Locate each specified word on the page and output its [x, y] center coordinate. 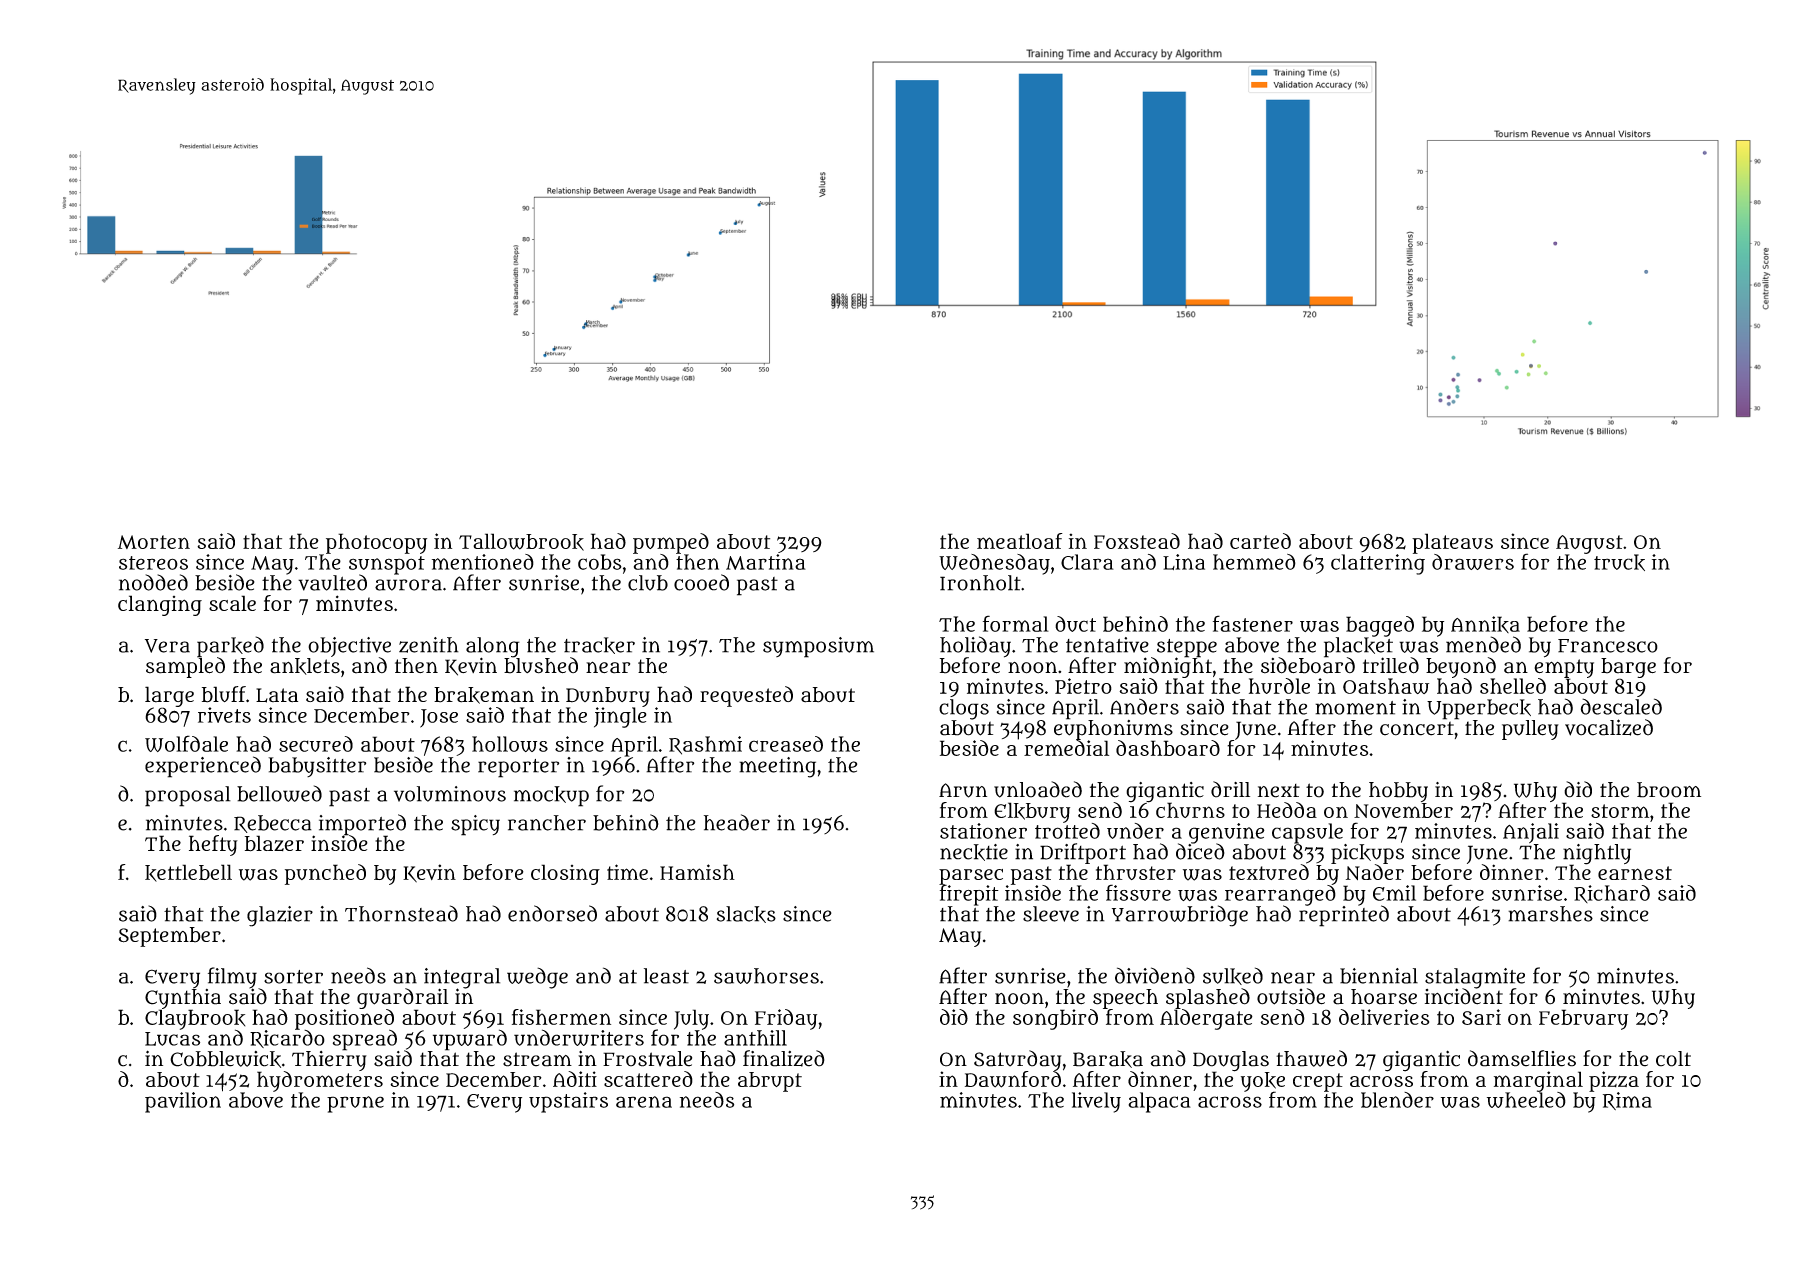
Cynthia [183, 998]
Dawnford [1013, 1079]
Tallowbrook [521, 542]
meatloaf [1020, 541]
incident [1464, 996]
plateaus [1452, 543]
